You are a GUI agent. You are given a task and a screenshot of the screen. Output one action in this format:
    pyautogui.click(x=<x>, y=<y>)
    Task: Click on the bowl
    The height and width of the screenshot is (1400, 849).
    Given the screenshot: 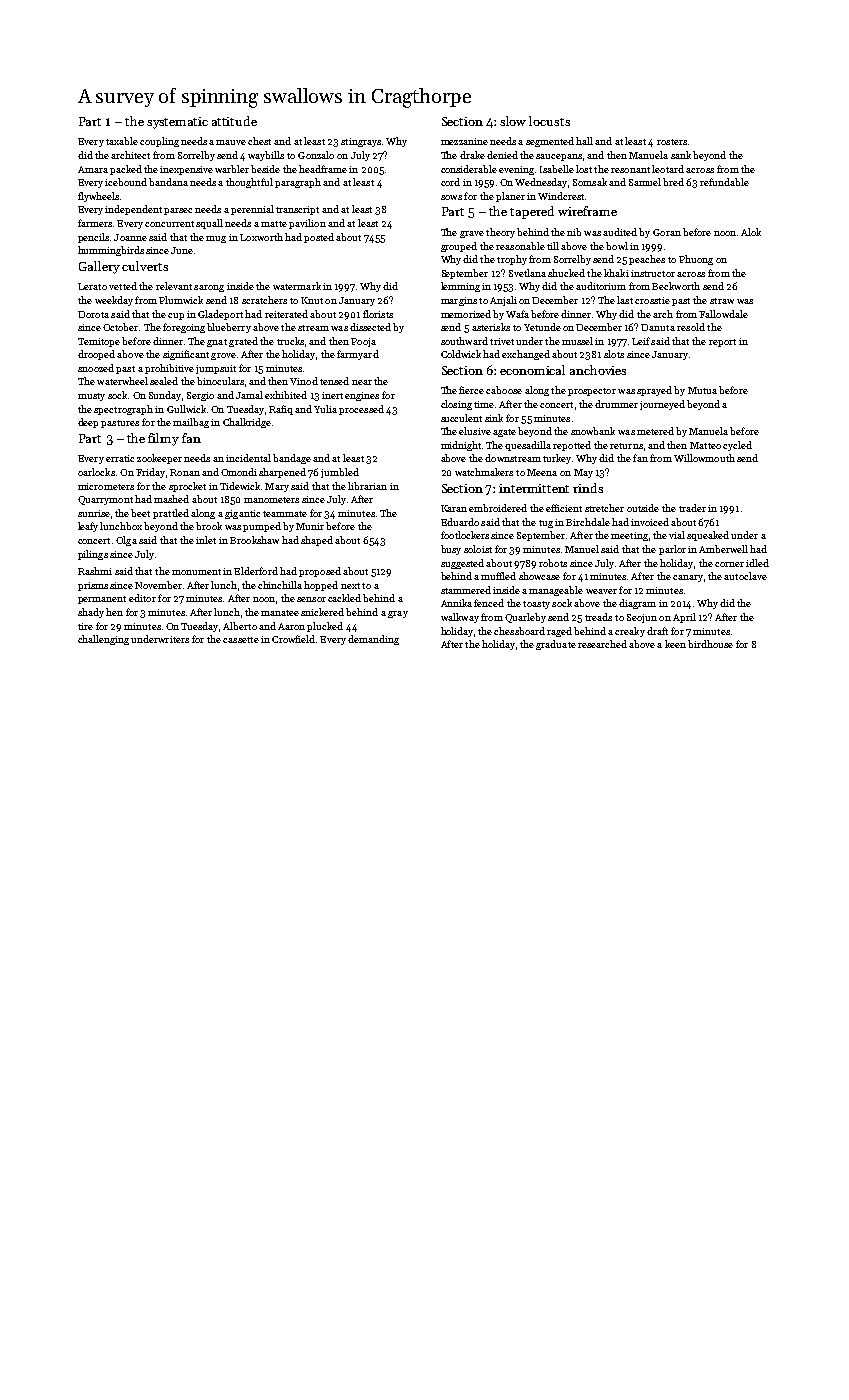 What is the action you would take?
    pyautogui.click(x=617, y=246)
